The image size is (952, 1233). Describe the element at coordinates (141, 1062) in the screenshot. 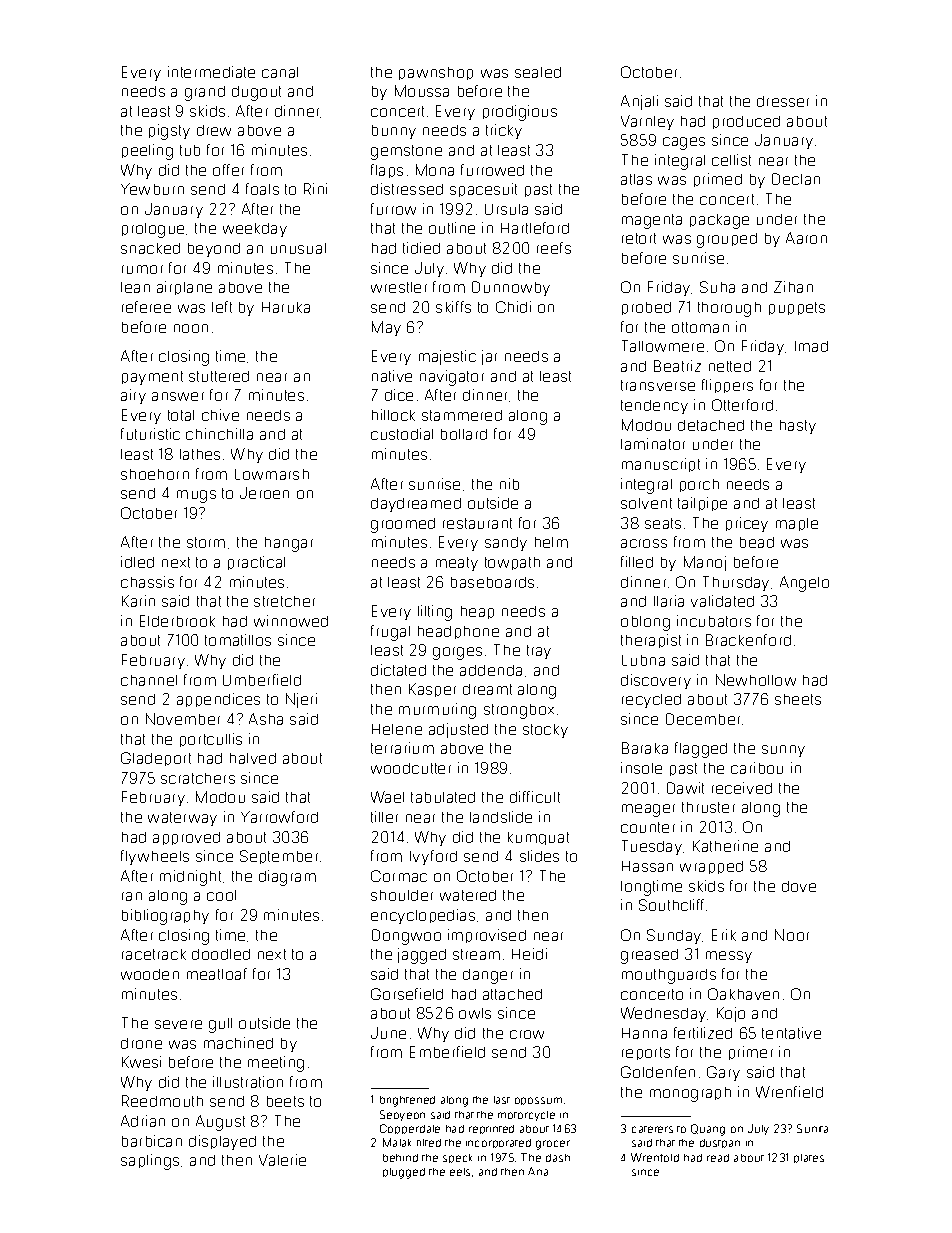

I see `Kwesi` at that location.
